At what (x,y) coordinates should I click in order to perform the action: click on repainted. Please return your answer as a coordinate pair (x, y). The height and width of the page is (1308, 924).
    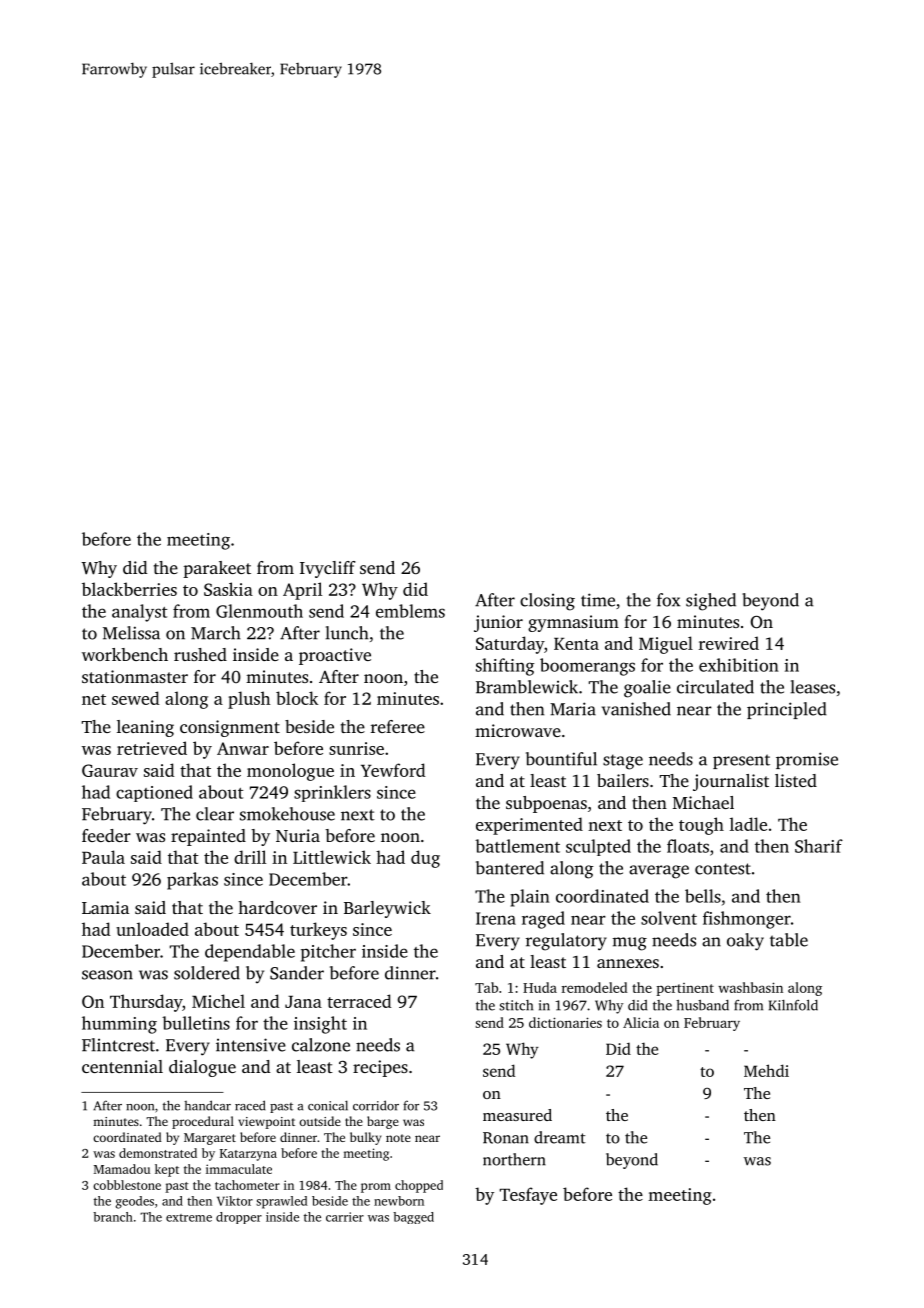
    Looking at the image, I should click on (208, 837).
